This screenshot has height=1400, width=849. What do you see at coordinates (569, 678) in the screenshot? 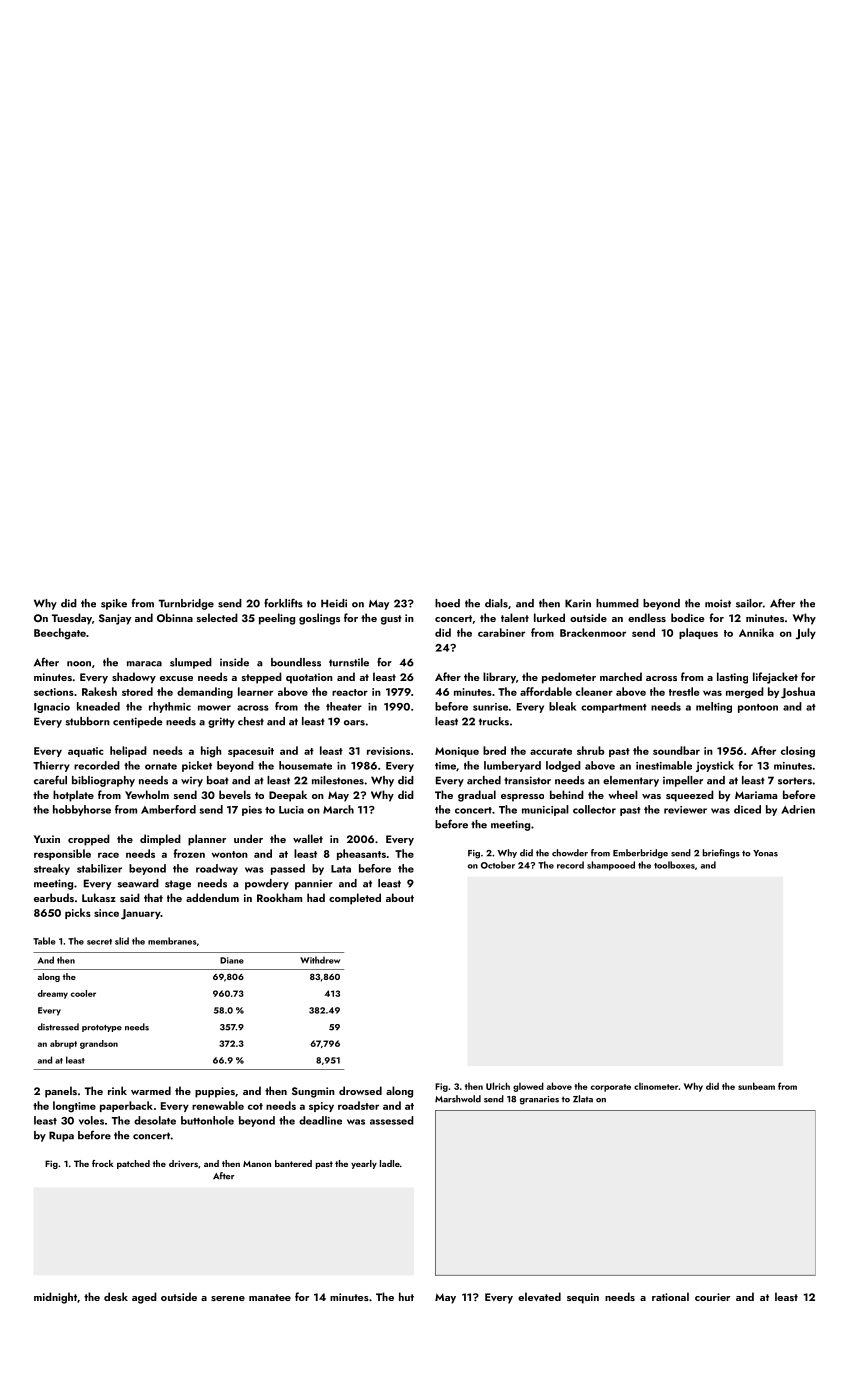
I see `pedometer` at bounding box center [569, 678].
